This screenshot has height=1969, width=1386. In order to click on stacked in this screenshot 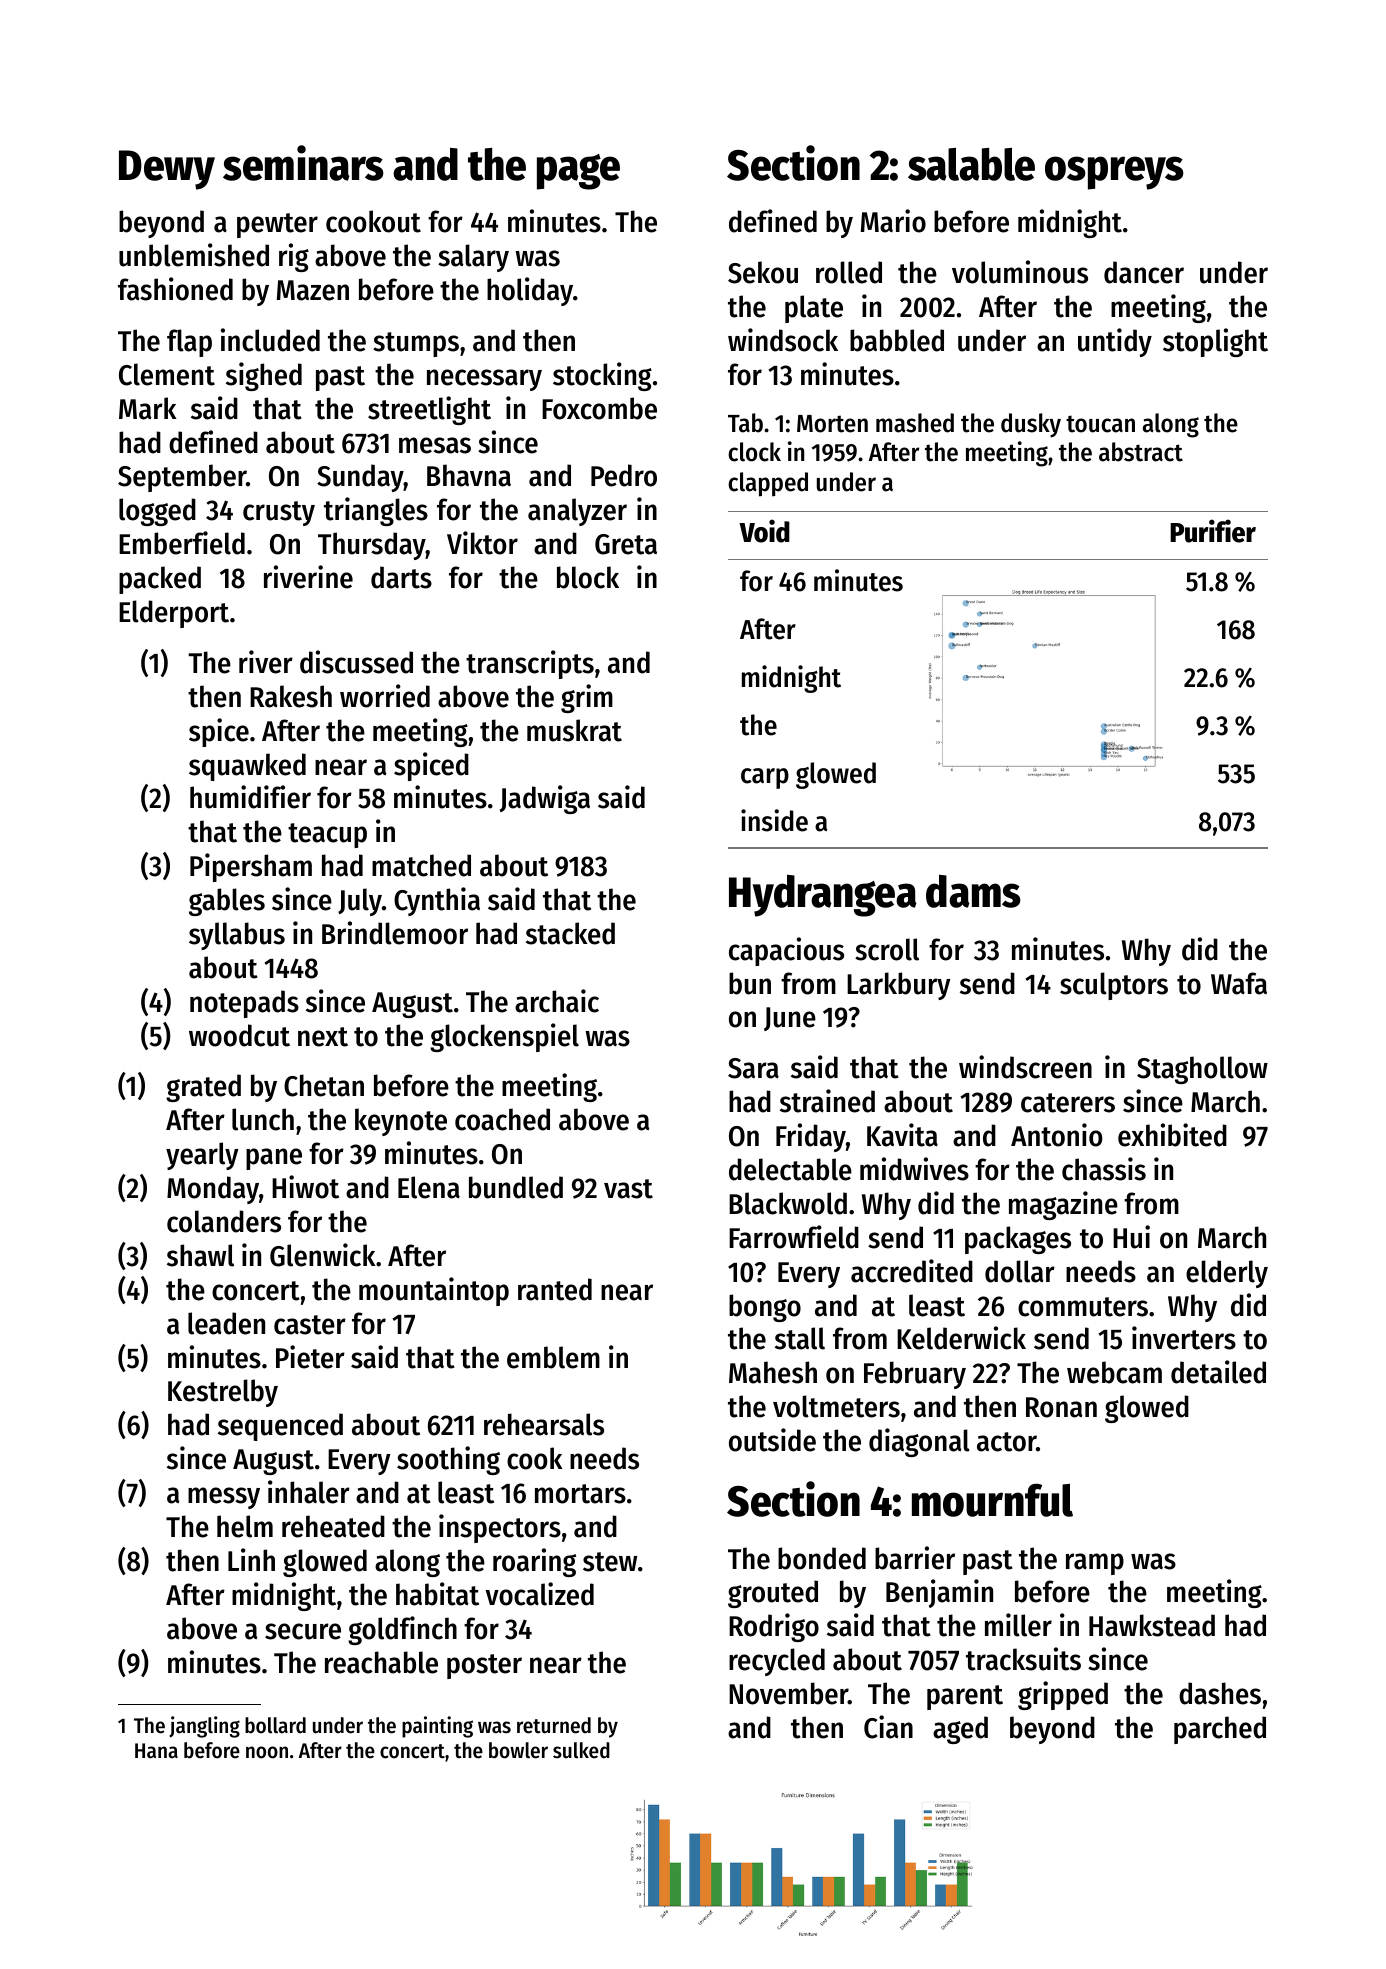, I will do `click(570, 933)`.
